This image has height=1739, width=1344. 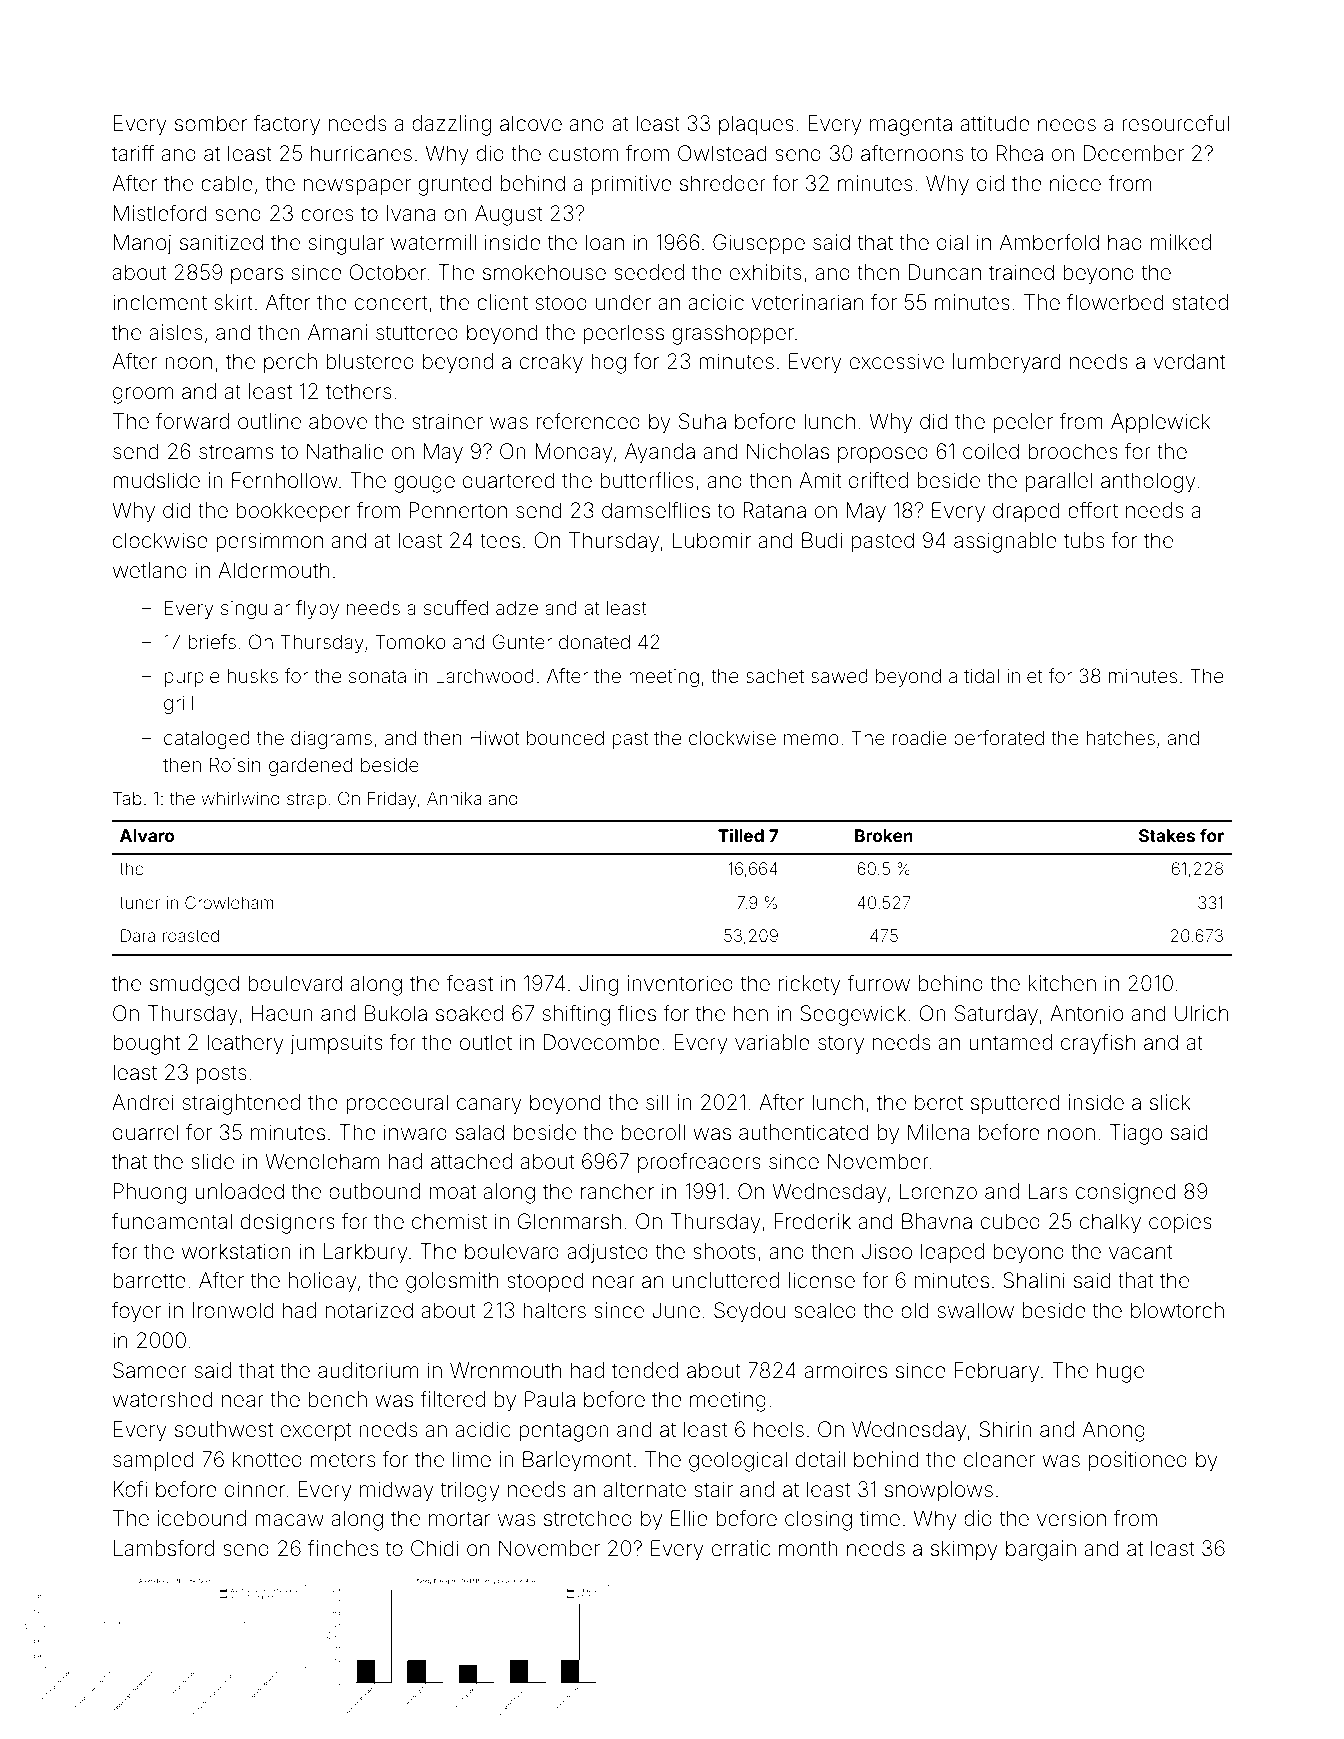 What do you see at coordinates (343, 1547) in the image?
I see `finches` at bounding box center [343, 1547].
